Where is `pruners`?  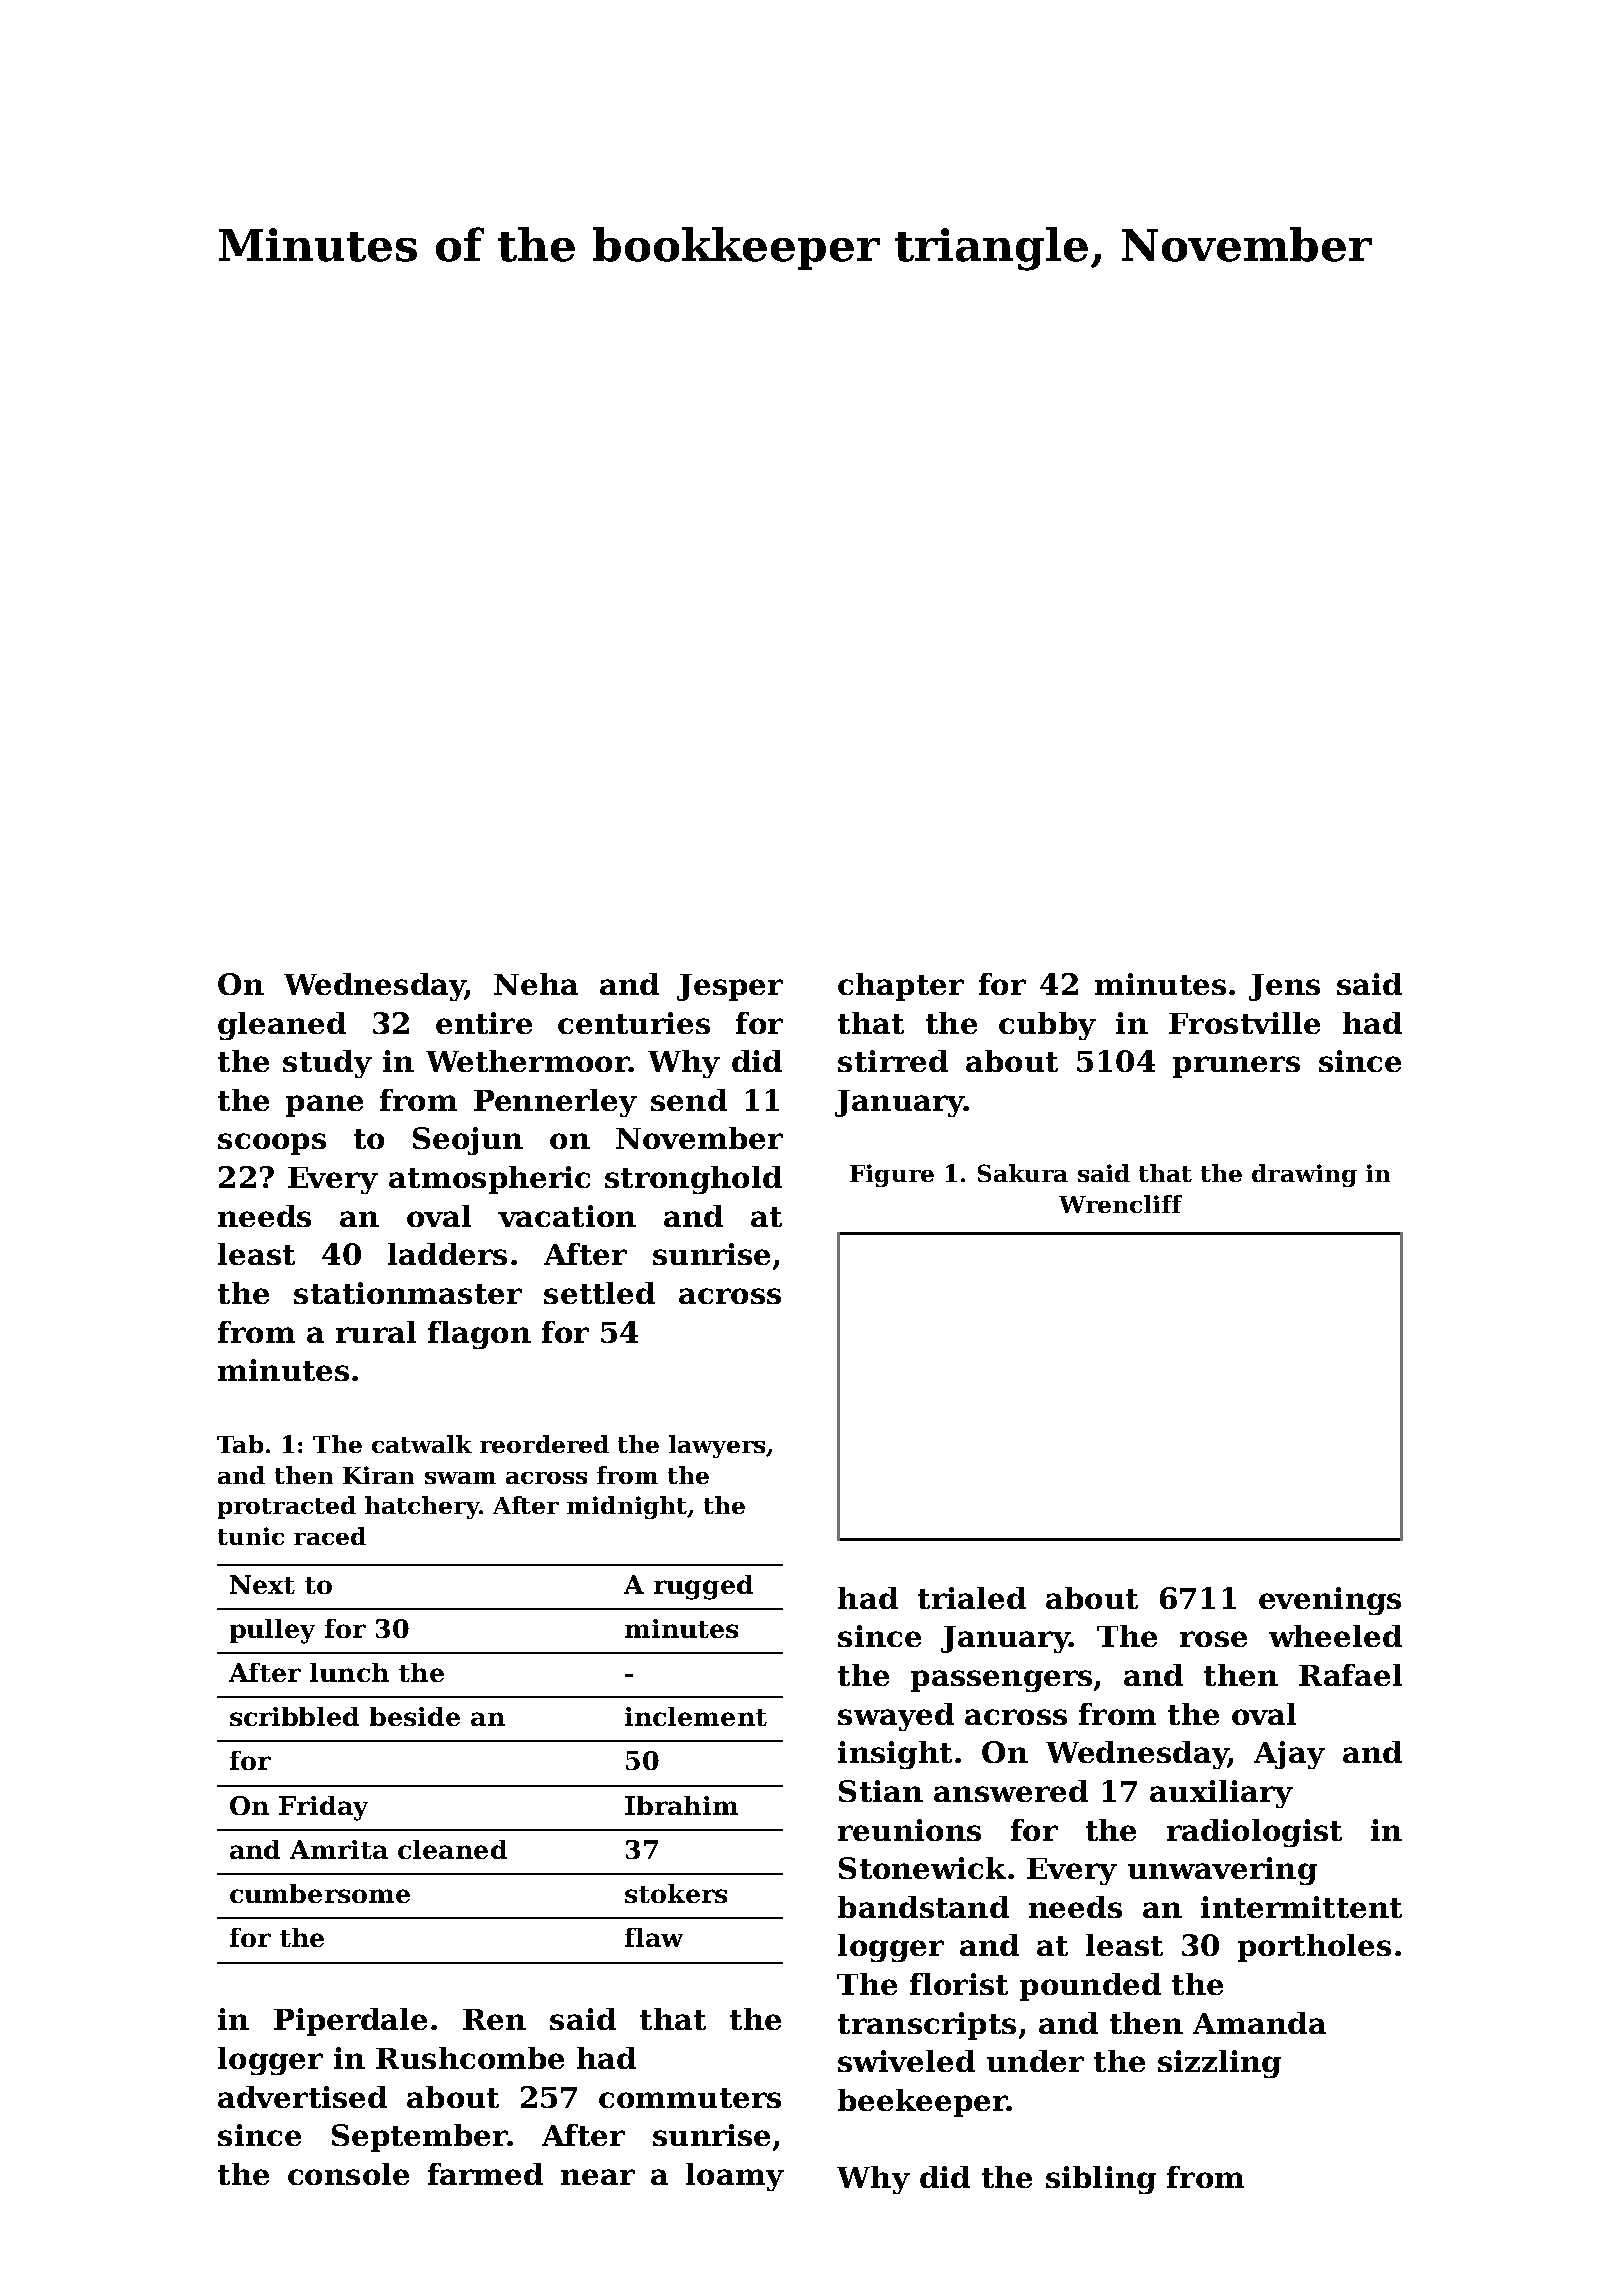
pruners is located at coordinates (1236, 1067).
